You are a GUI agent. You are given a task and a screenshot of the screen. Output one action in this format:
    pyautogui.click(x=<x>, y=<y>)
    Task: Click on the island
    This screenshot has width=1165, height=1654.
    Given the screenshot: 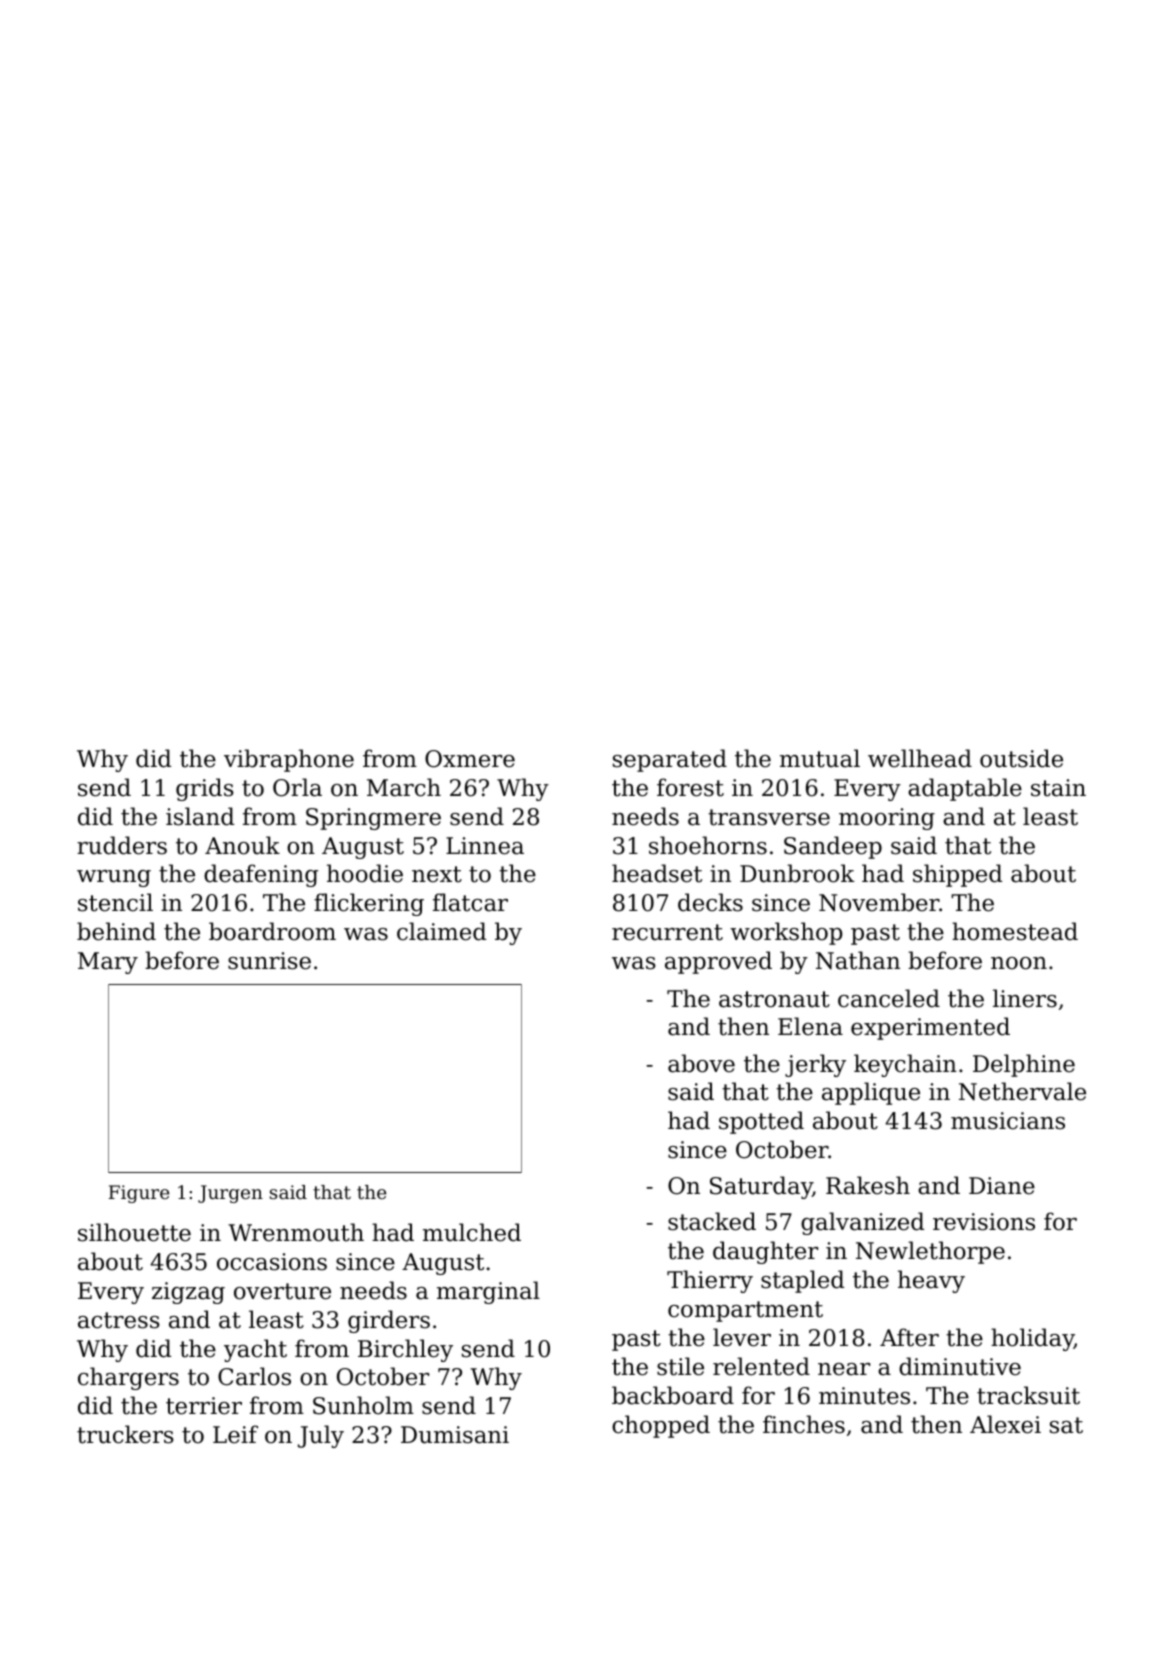 What is the action you would take?
    pyautogui.click(x=200, y=816)
